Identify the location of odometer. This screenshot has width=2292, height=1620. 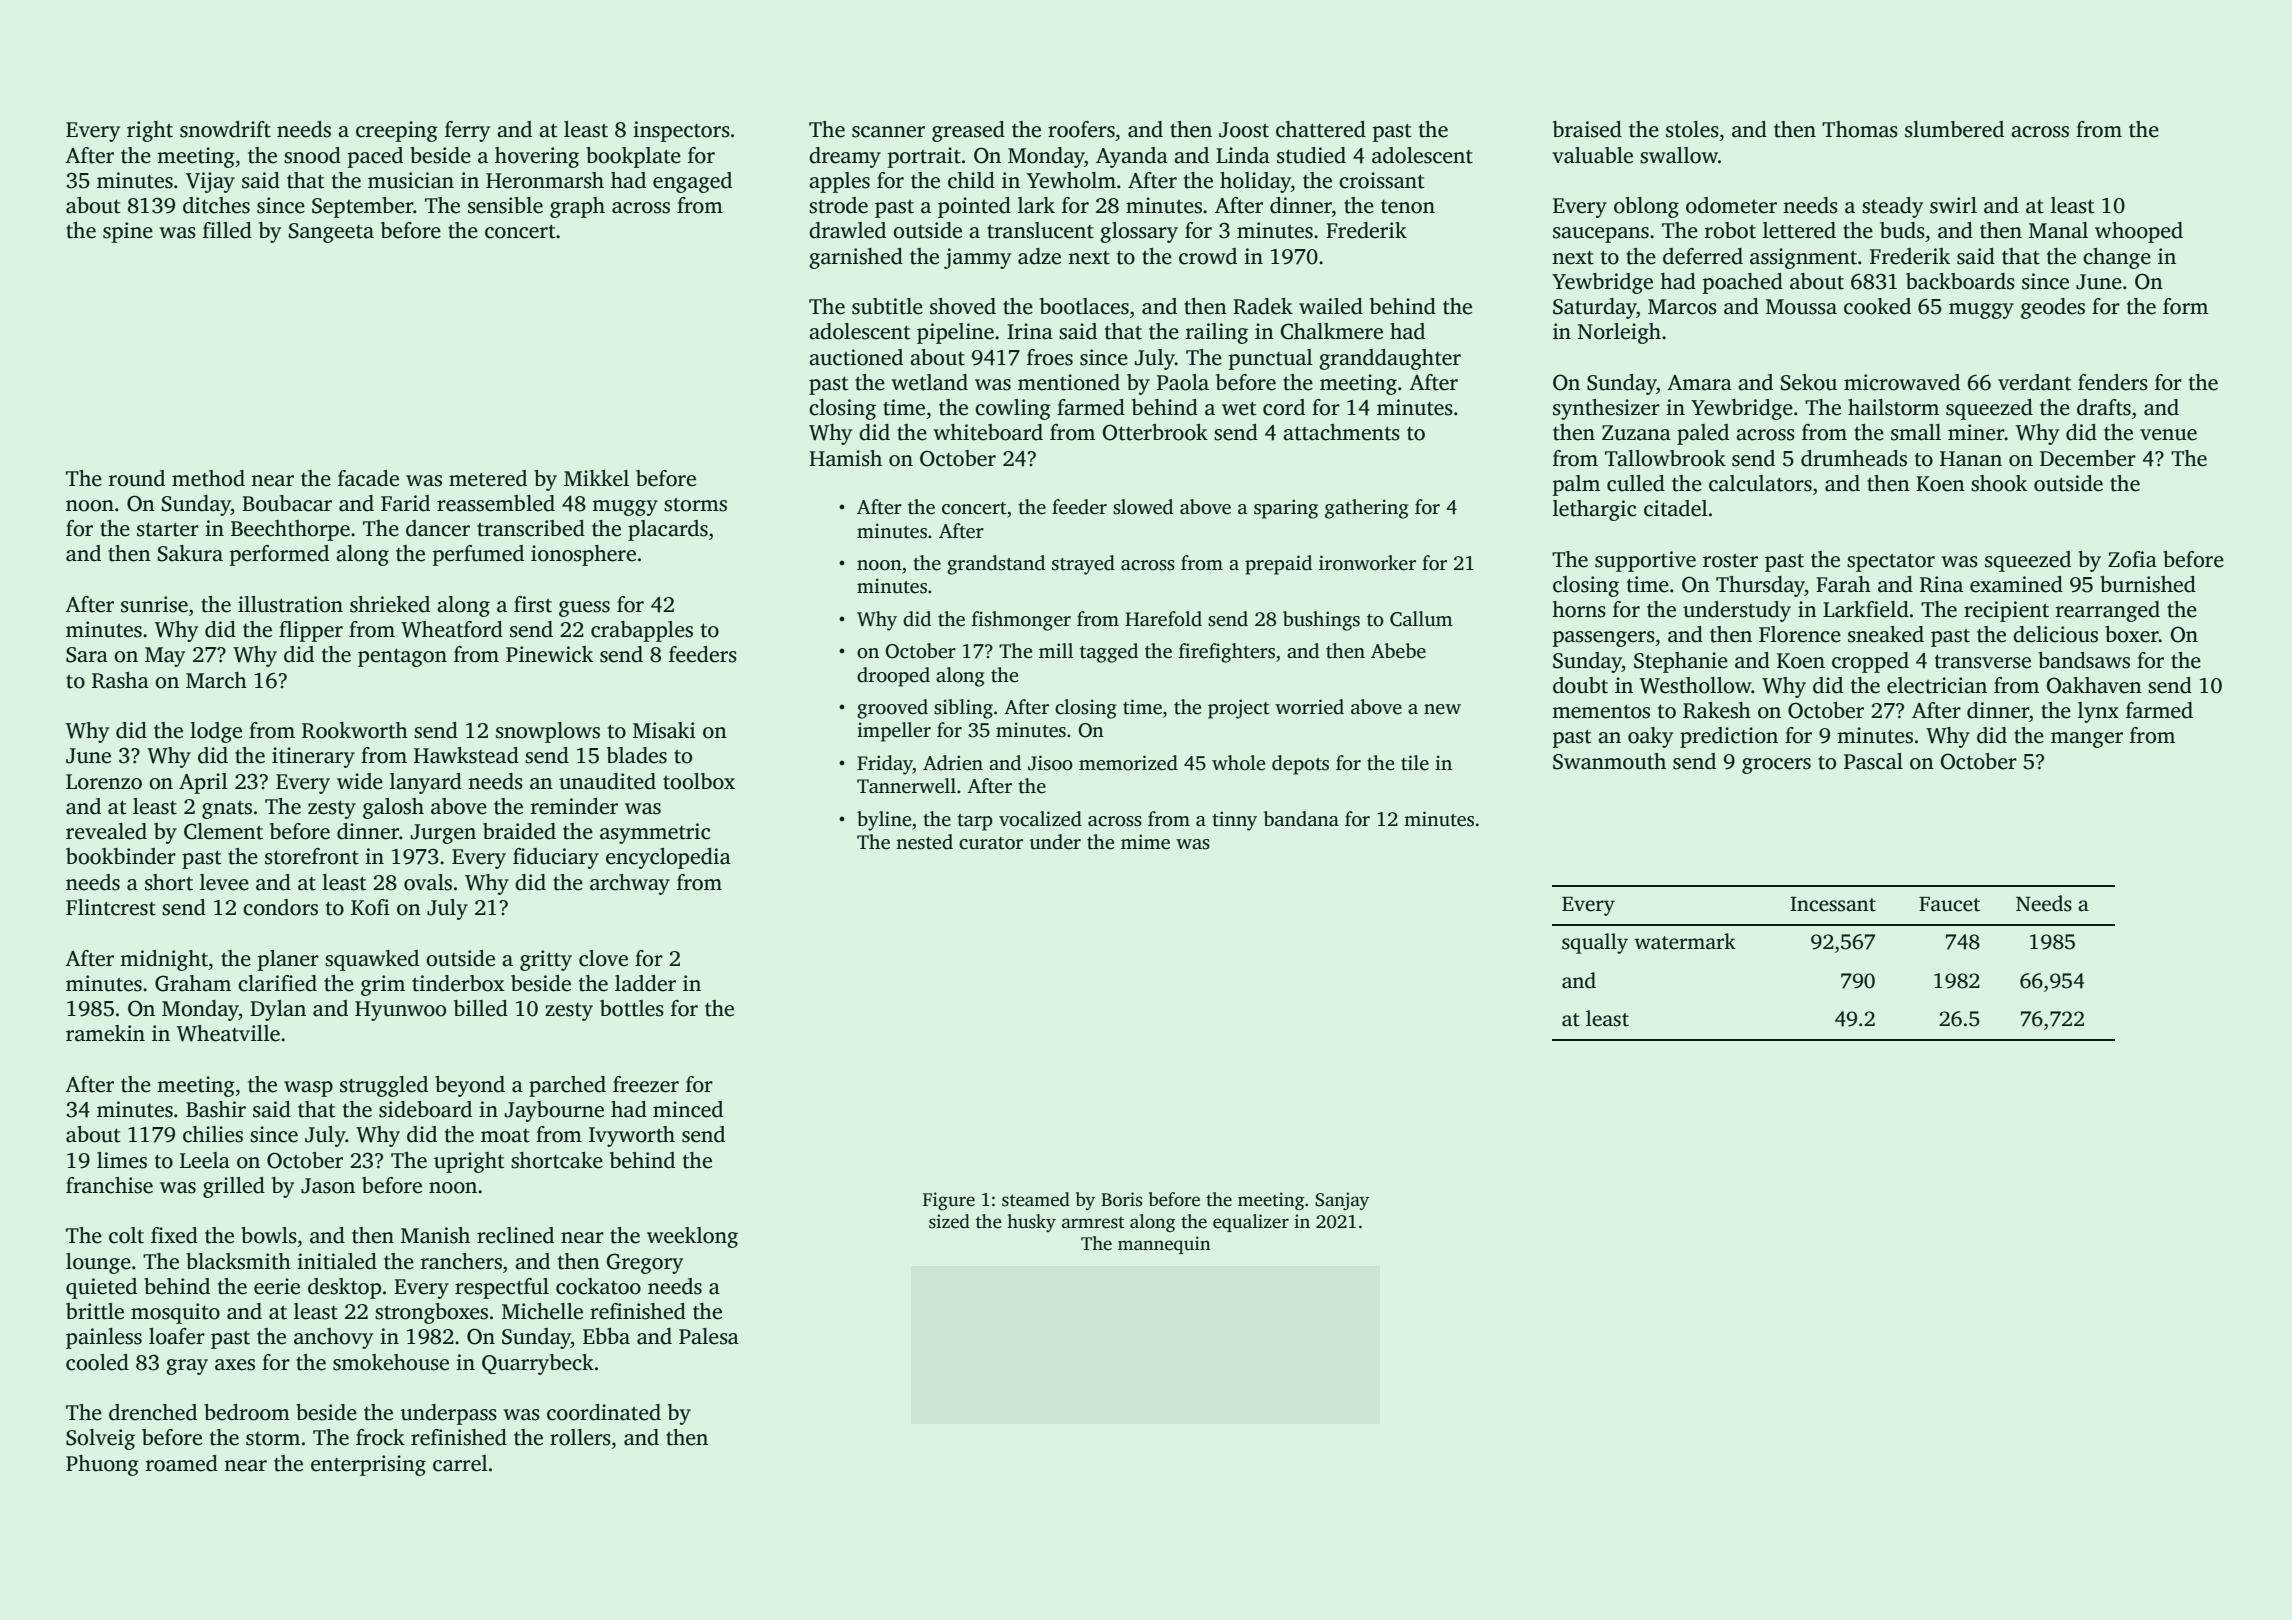
(1731, 205).
